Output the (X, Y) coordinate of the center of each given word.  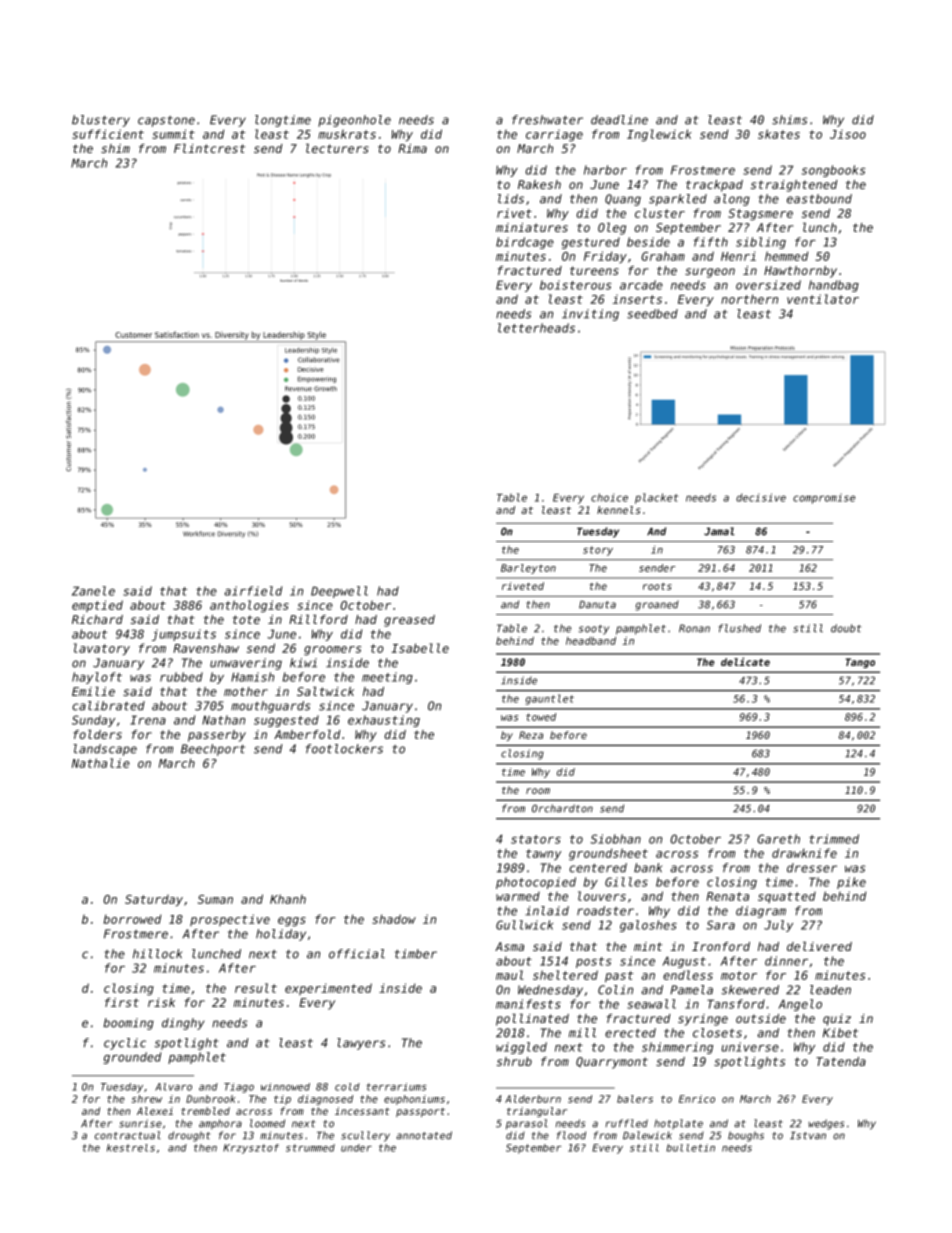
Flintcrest (209, 148)
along (732, 200)
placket (656, 498)
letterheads (536, 328)
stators (536, 839)
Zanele (93, 591)
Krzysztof (251, 1149)
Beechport (213, 750)
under (356, 1148)
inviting (590, 315)
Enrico (697, 1099)
